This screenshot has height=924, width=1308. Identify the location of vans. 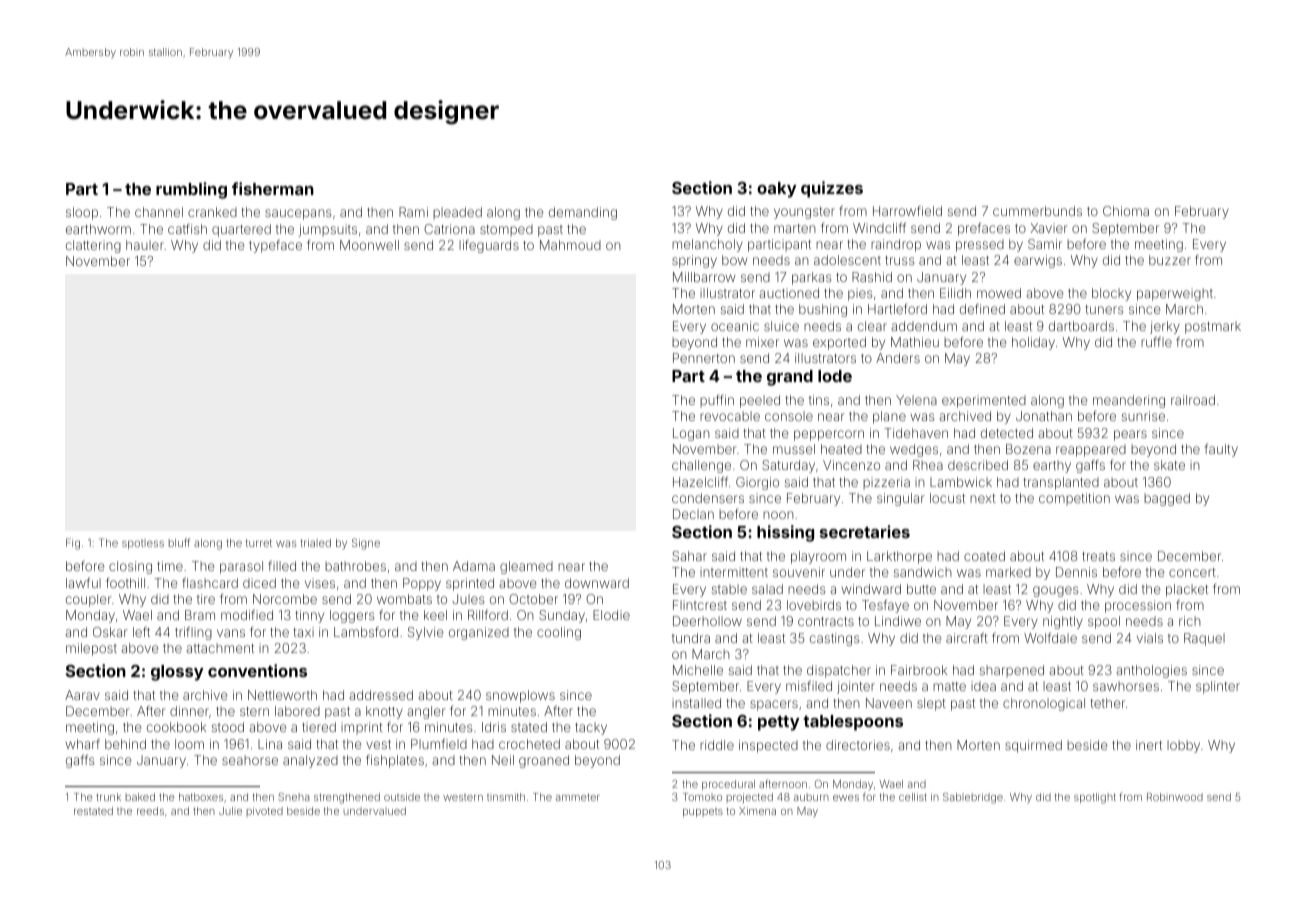
(231, 633).
